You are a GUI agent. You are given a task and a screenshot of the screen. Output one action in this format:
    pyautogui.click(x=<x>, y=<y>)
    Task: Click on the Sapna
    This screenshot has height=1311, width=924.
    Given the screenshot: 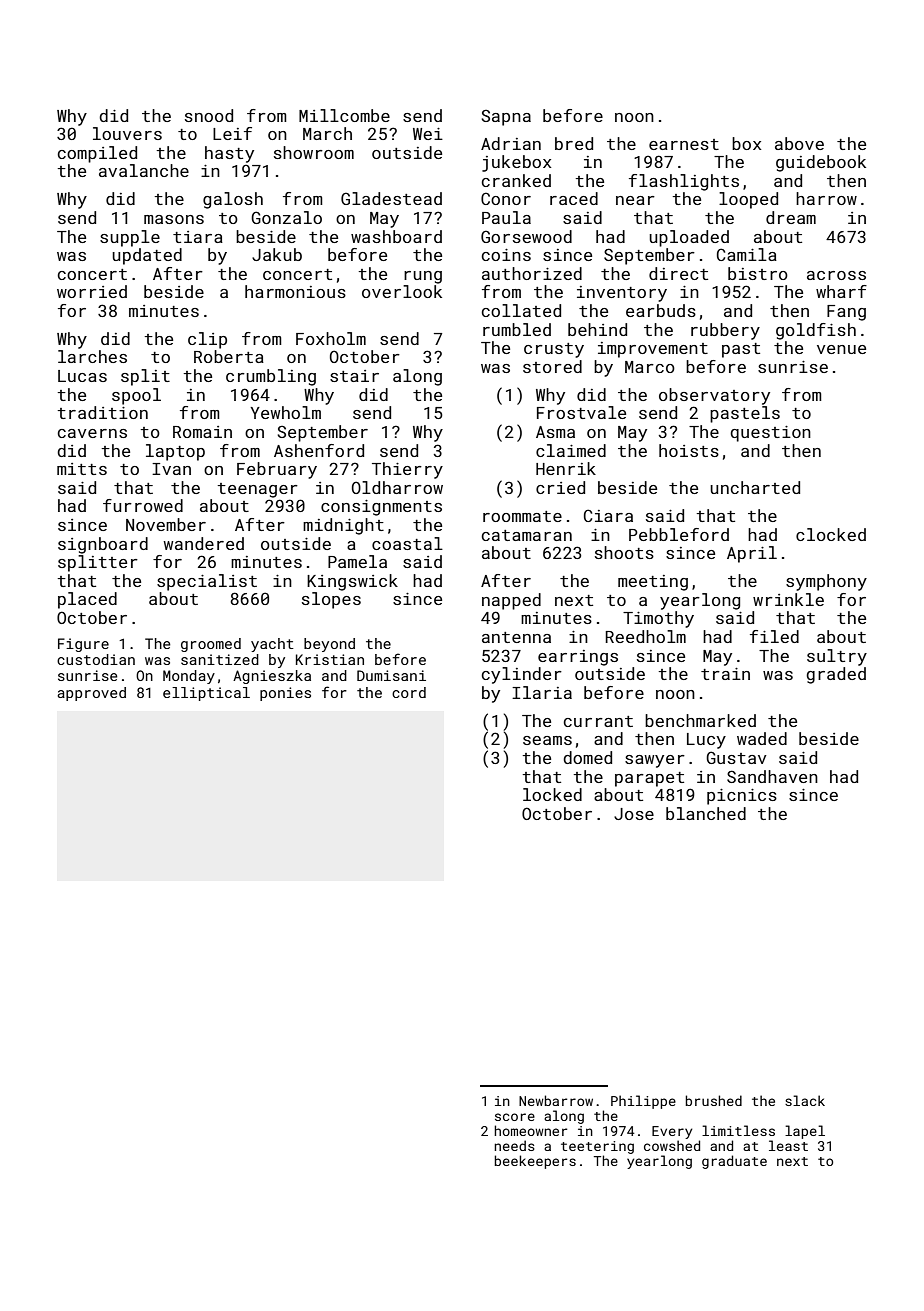 What is the action you would take?
    pyautogui.click(x=506, y=117)
